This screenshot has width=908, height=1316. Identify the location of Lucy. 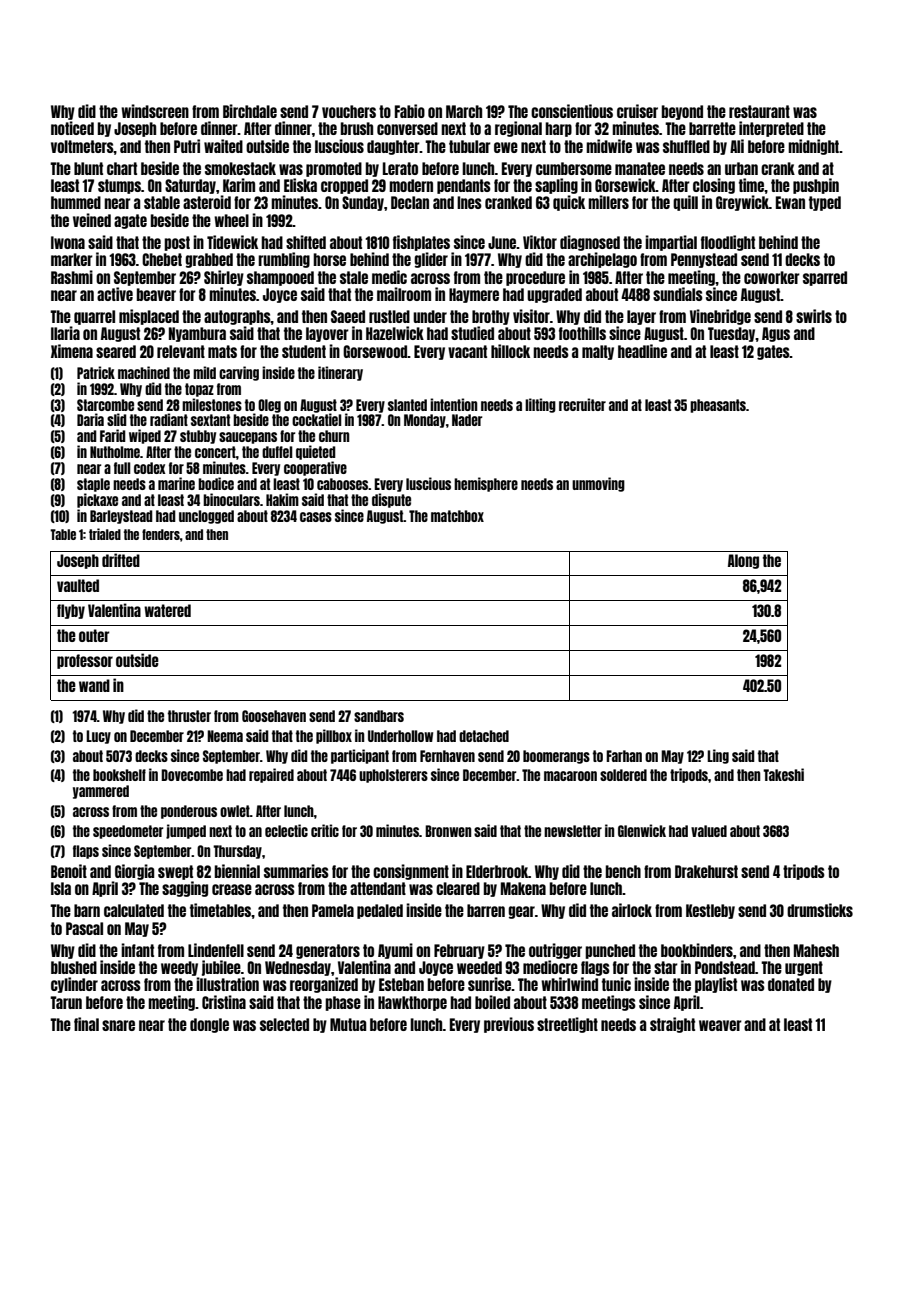
(98, 737).
